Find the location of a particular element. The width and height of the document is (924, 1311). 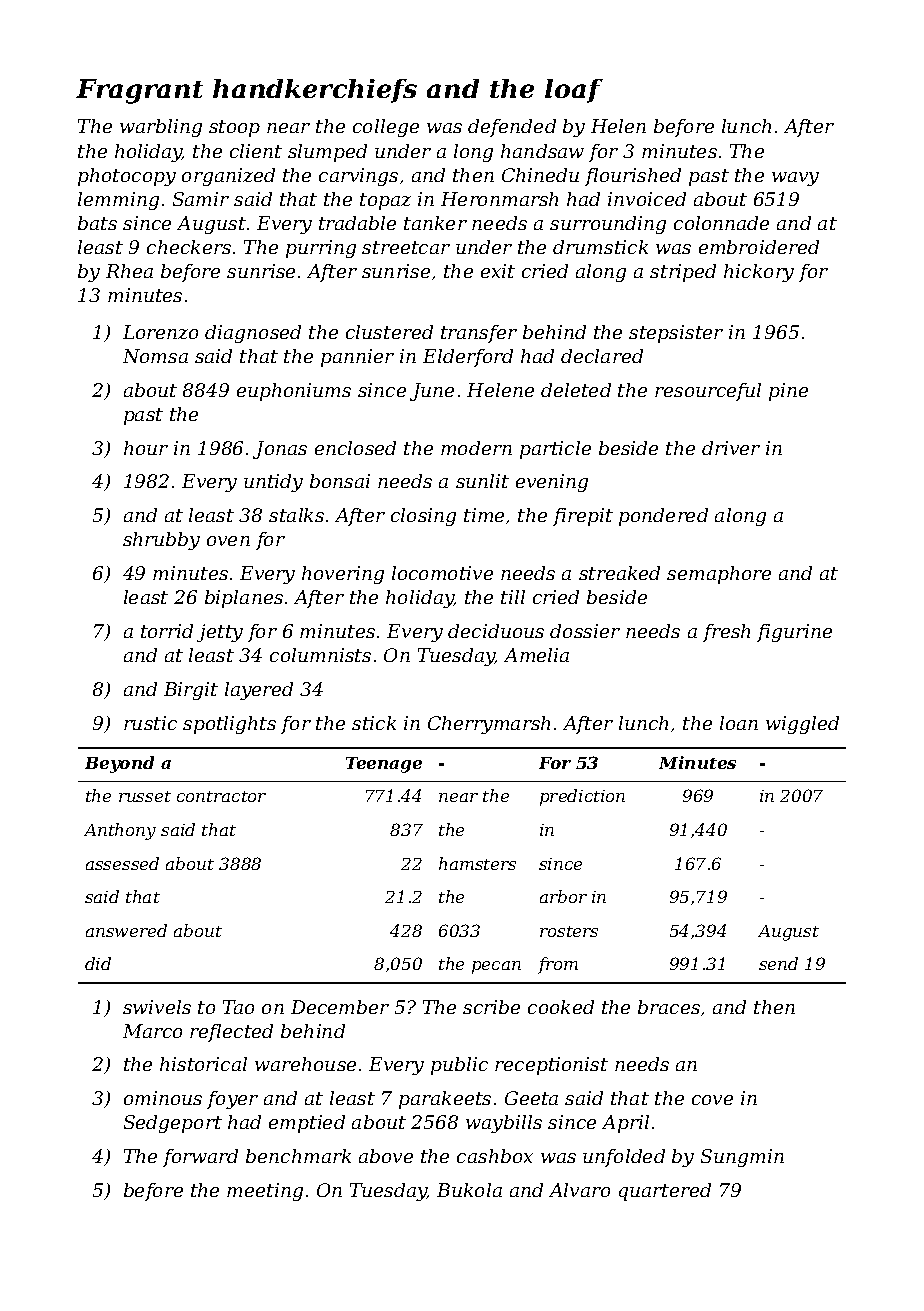

Bukola is located at coordinates (469, 1190).
